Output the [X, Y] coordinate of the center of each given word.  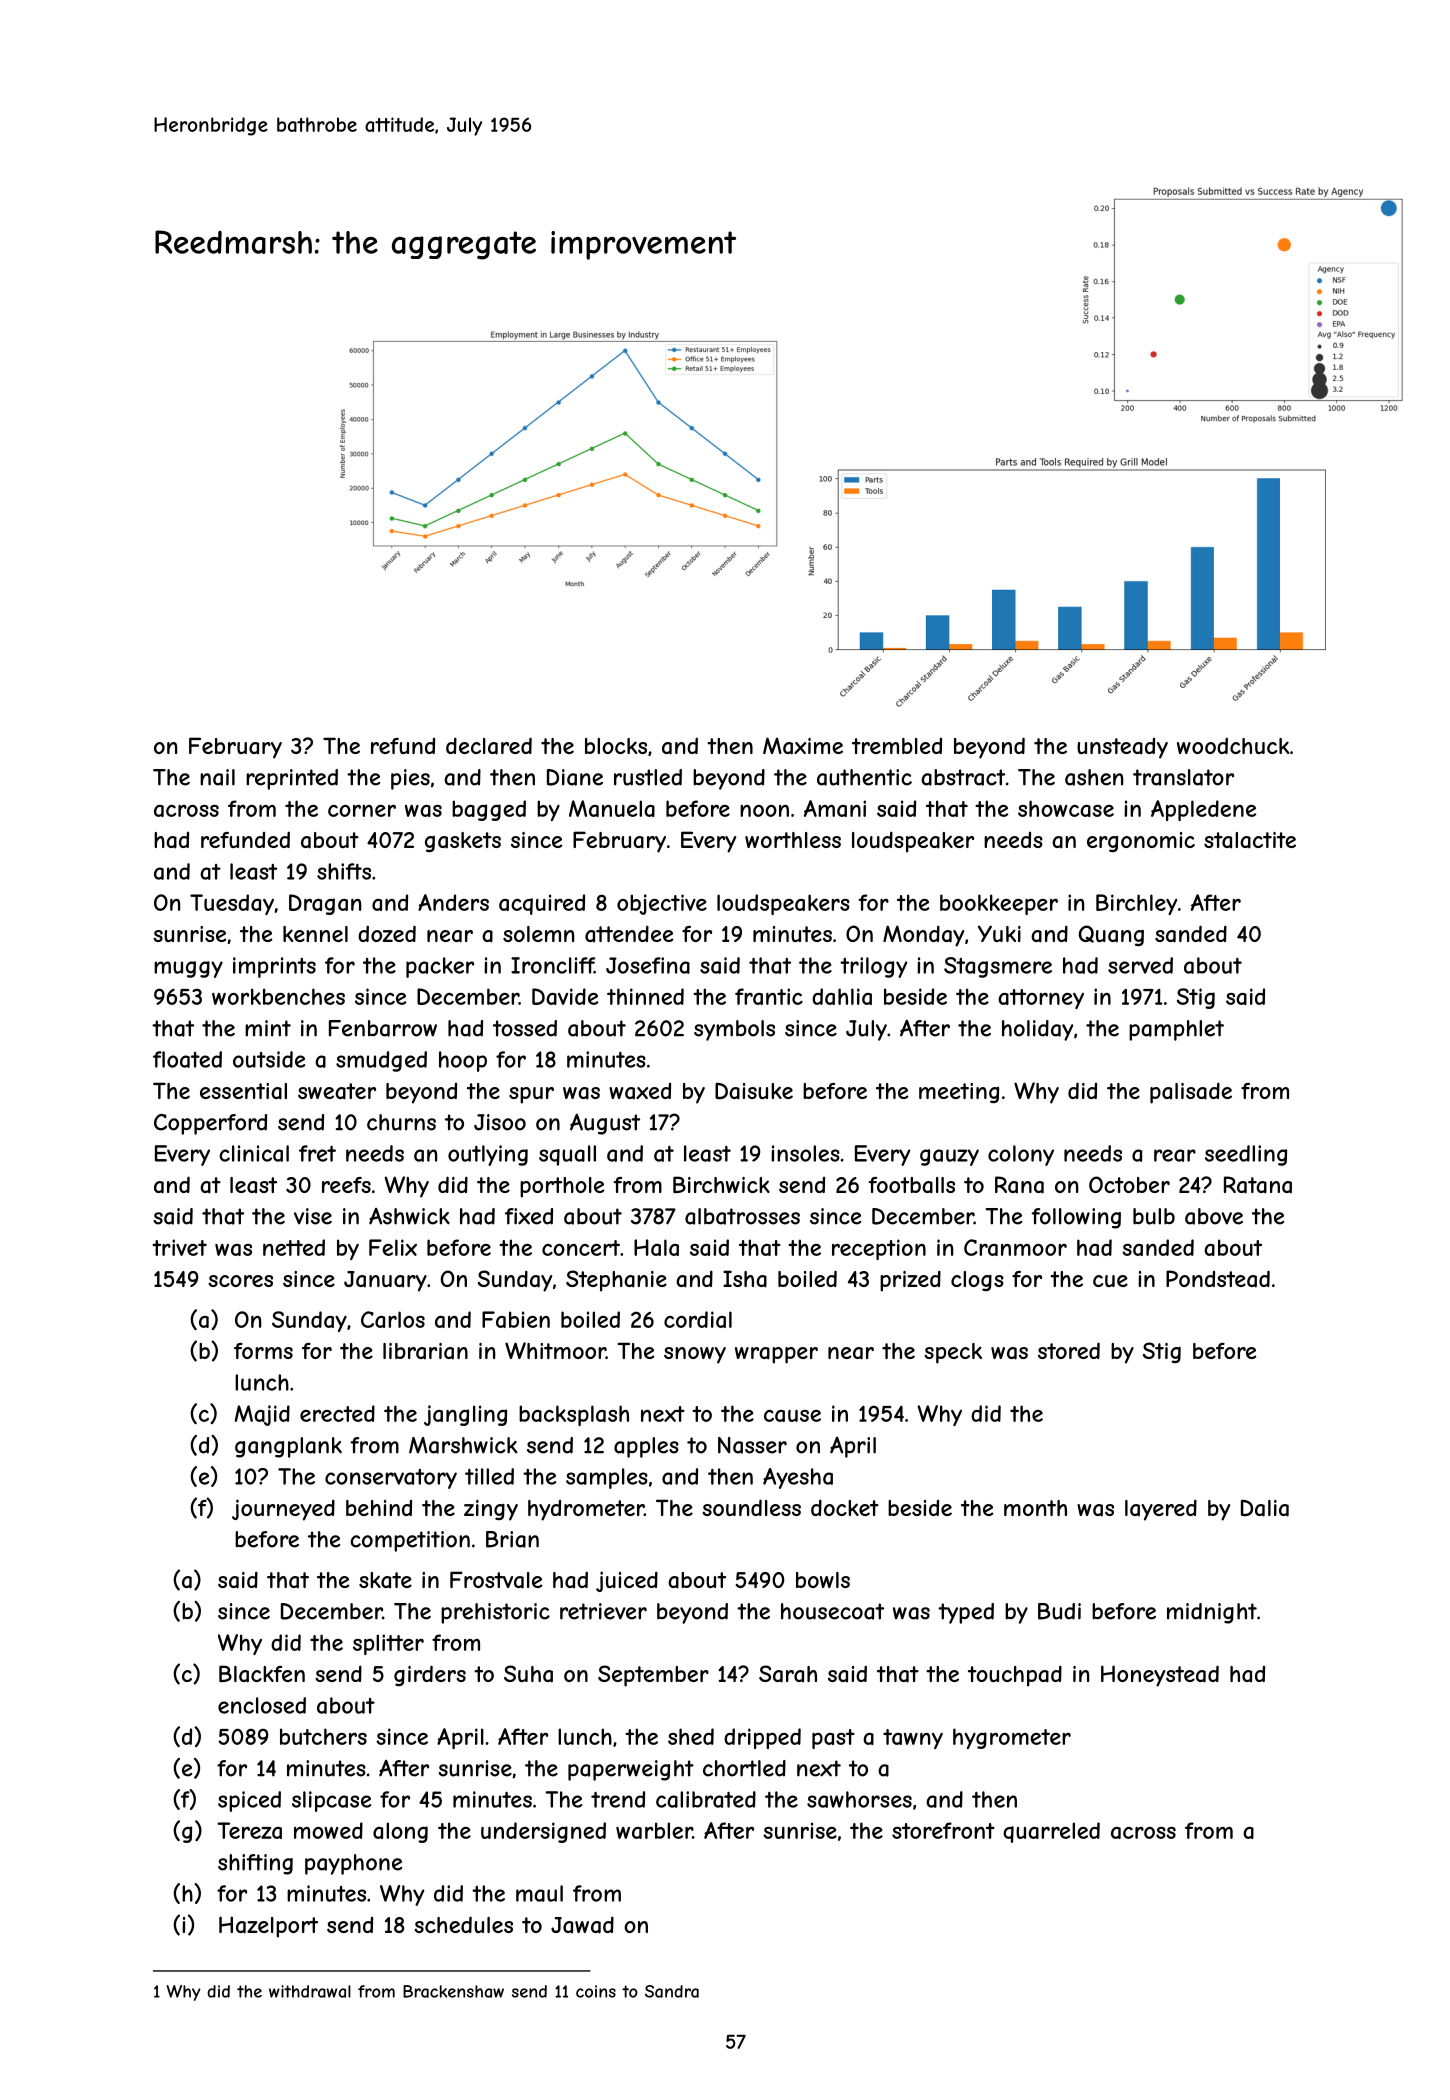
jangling [465, 1415]
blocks [616, 746]
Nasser [752, 1445]
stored [1069, 1350]
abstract [963, 777]
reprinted [292, 779]
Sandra [672, 1991]
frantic [769, 996]
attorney [1041, 999]
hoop [463, 1061]
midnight [1212, 1613]
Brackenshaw [453, 1991]
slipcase [331, 1801]
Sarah [788, 1674]
